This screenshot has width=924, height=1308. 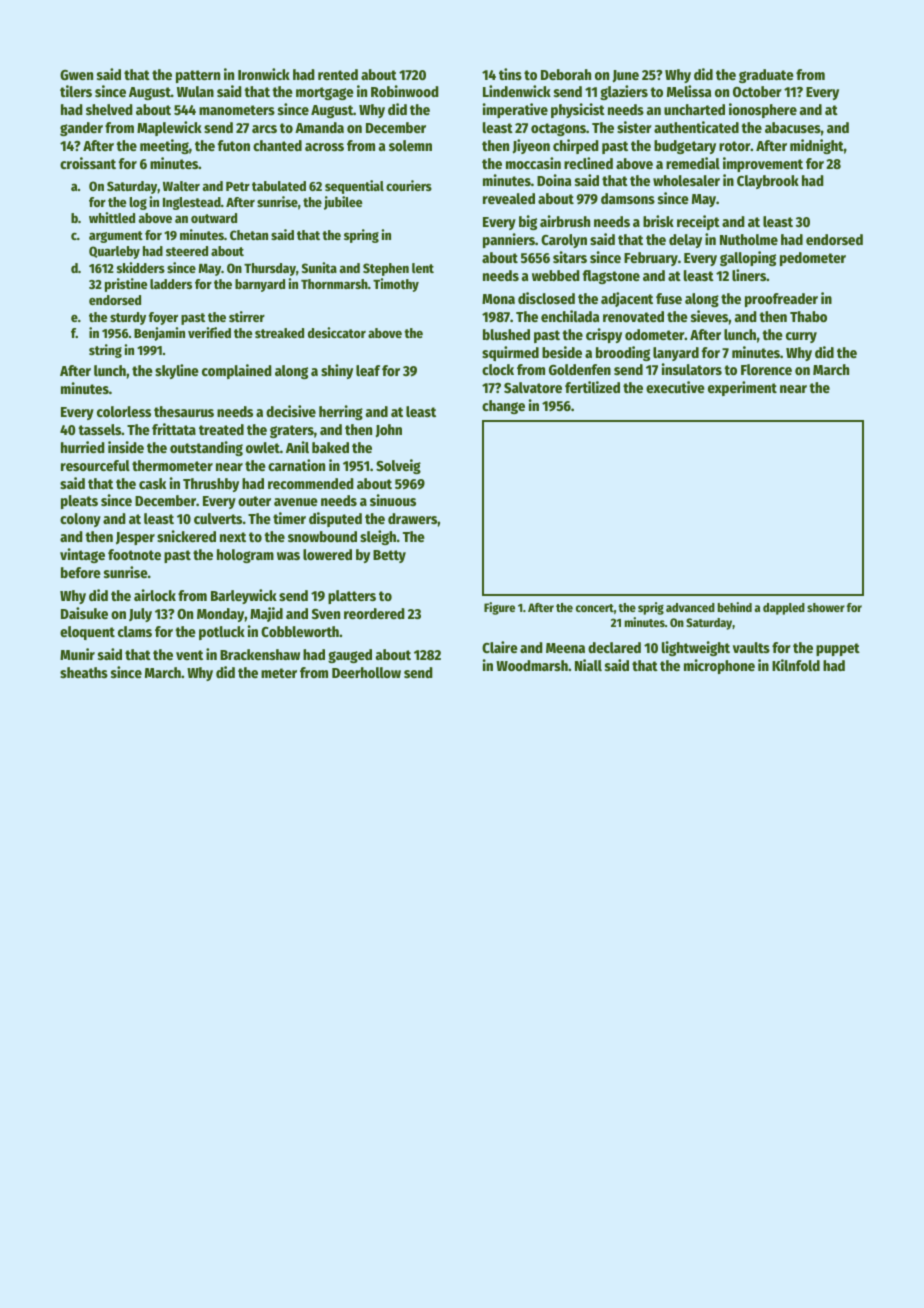 I want to click on Cobbleworth, so click(x=300, y=631).
